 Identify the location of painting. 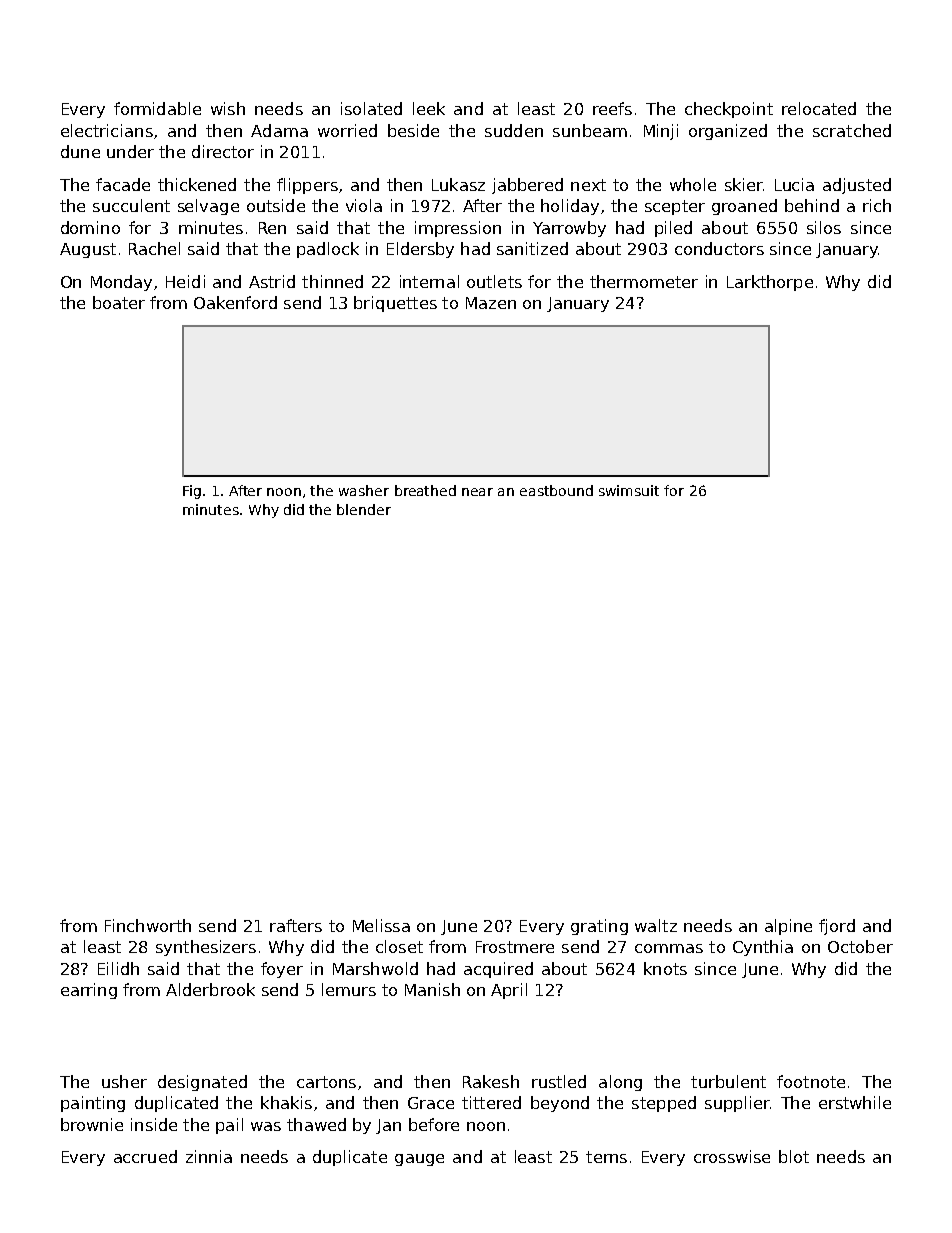
(93, 1104).
